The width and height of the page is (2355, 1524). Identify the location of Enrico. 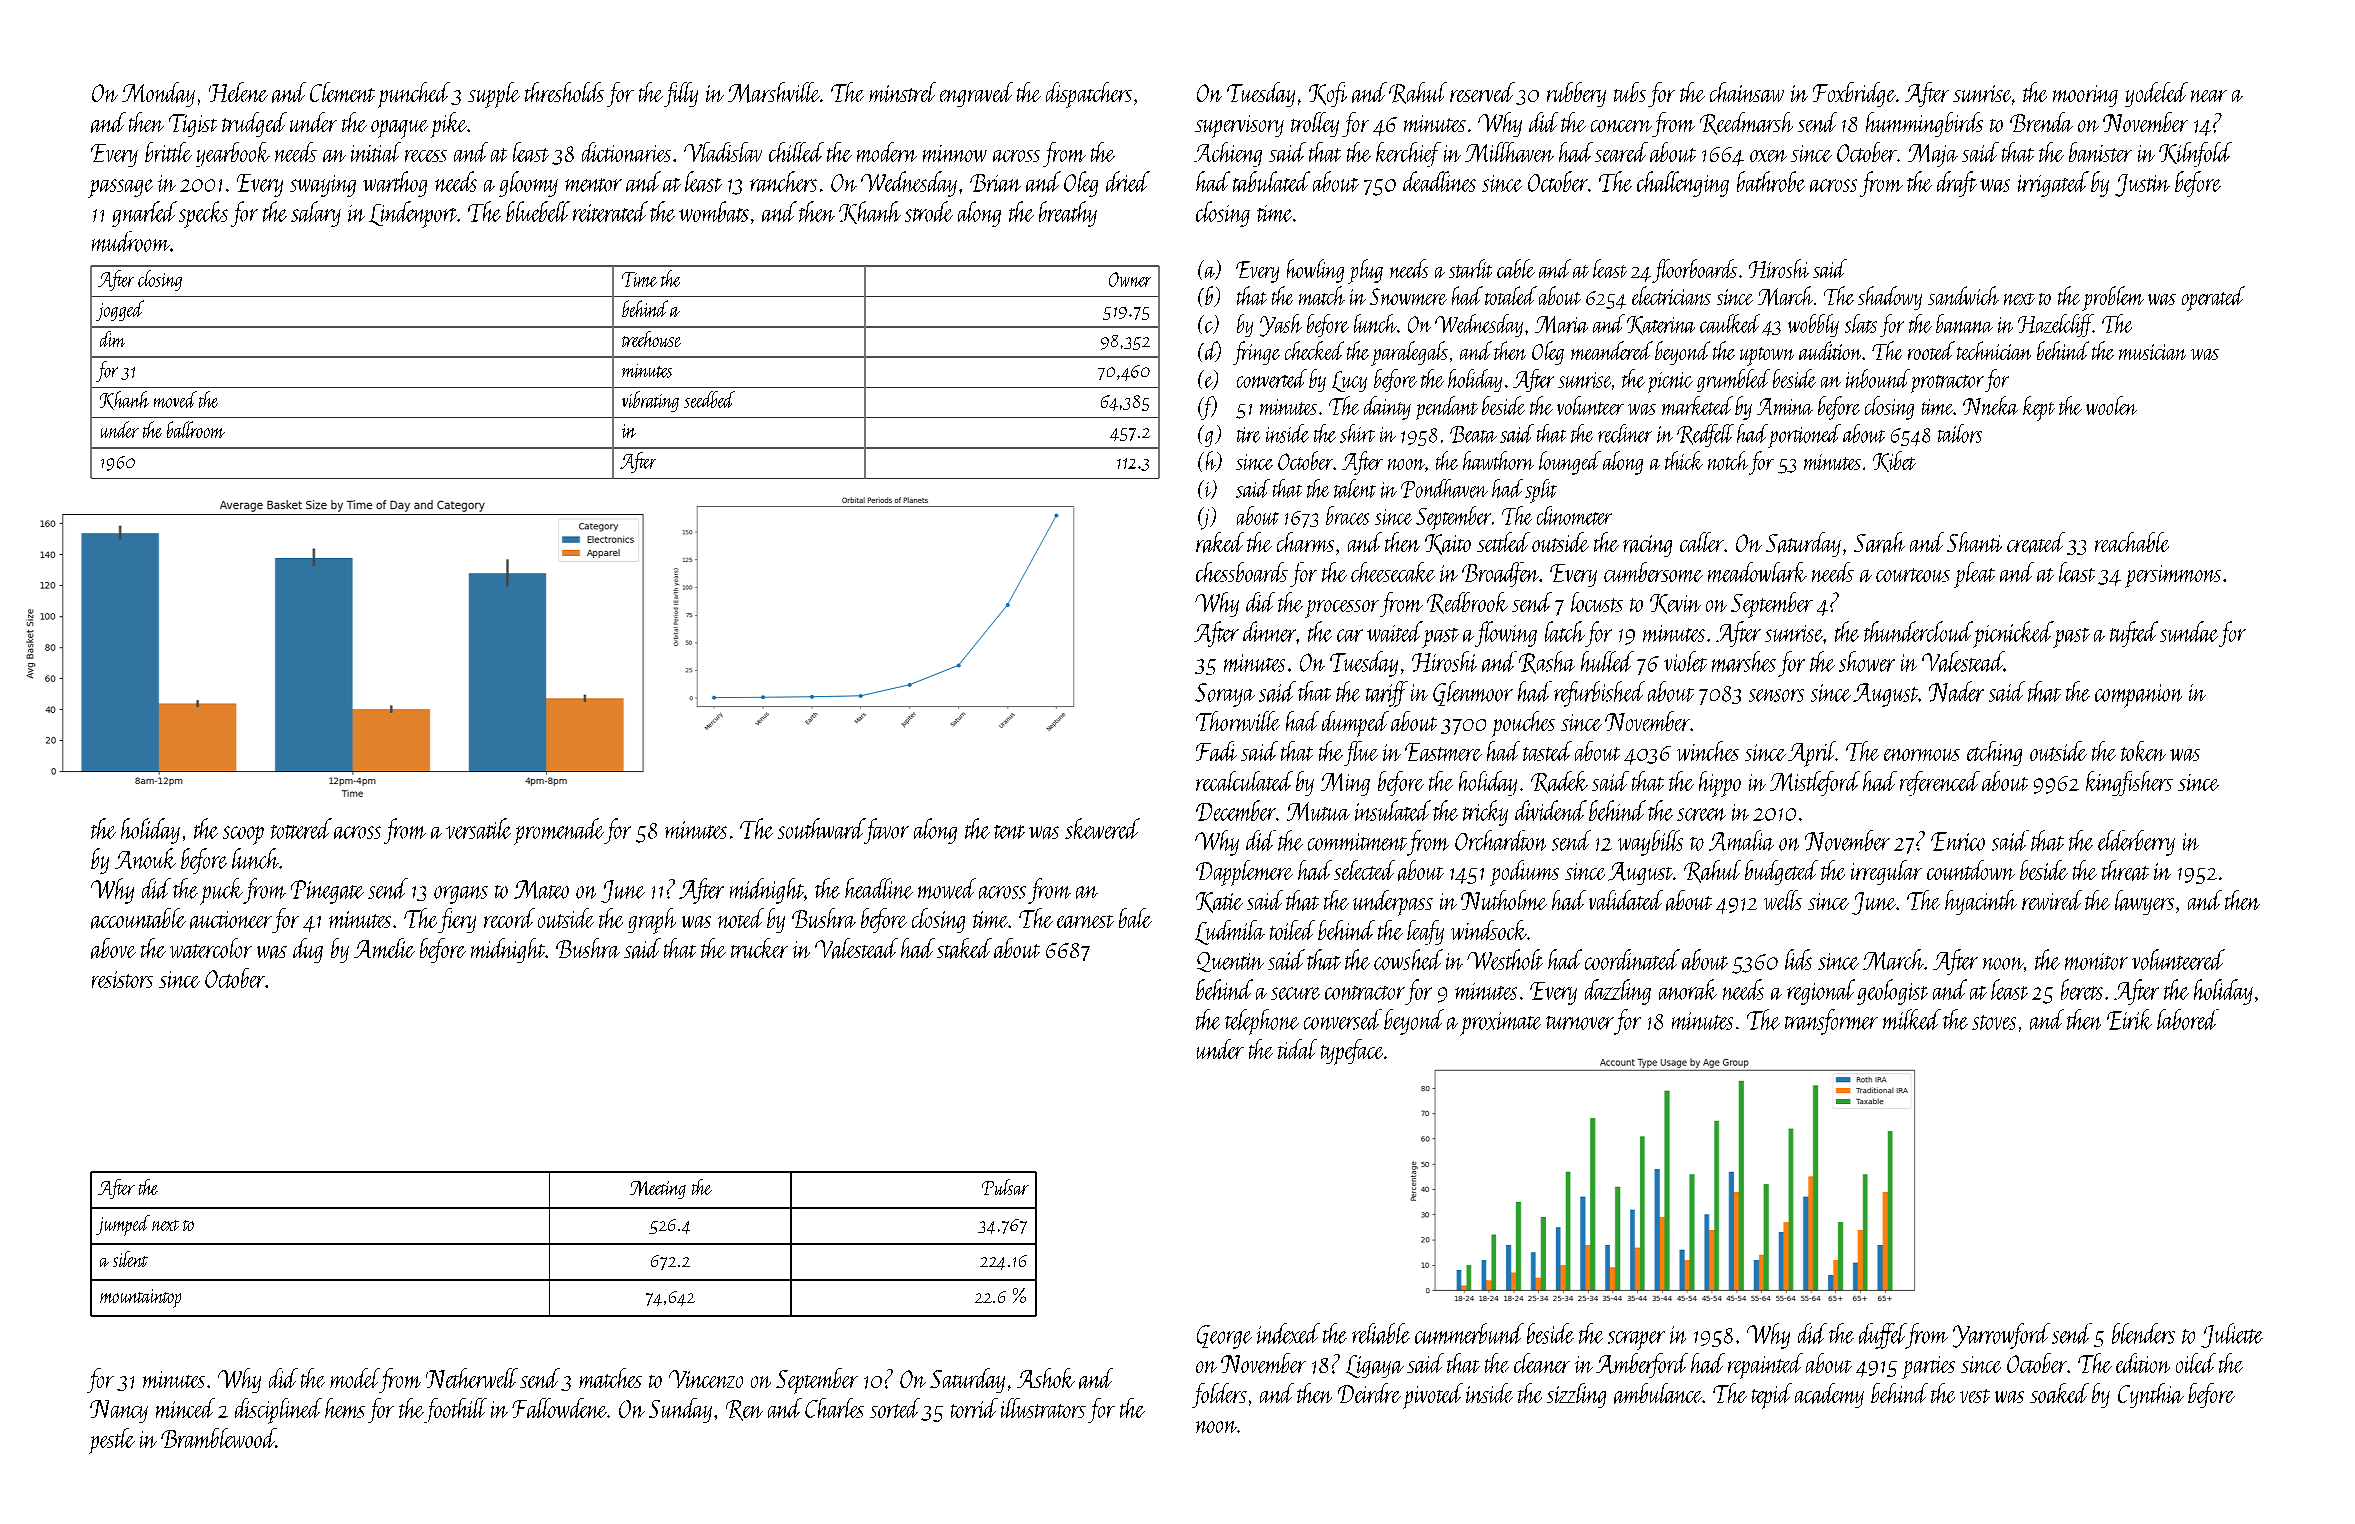
(1958, 841).
